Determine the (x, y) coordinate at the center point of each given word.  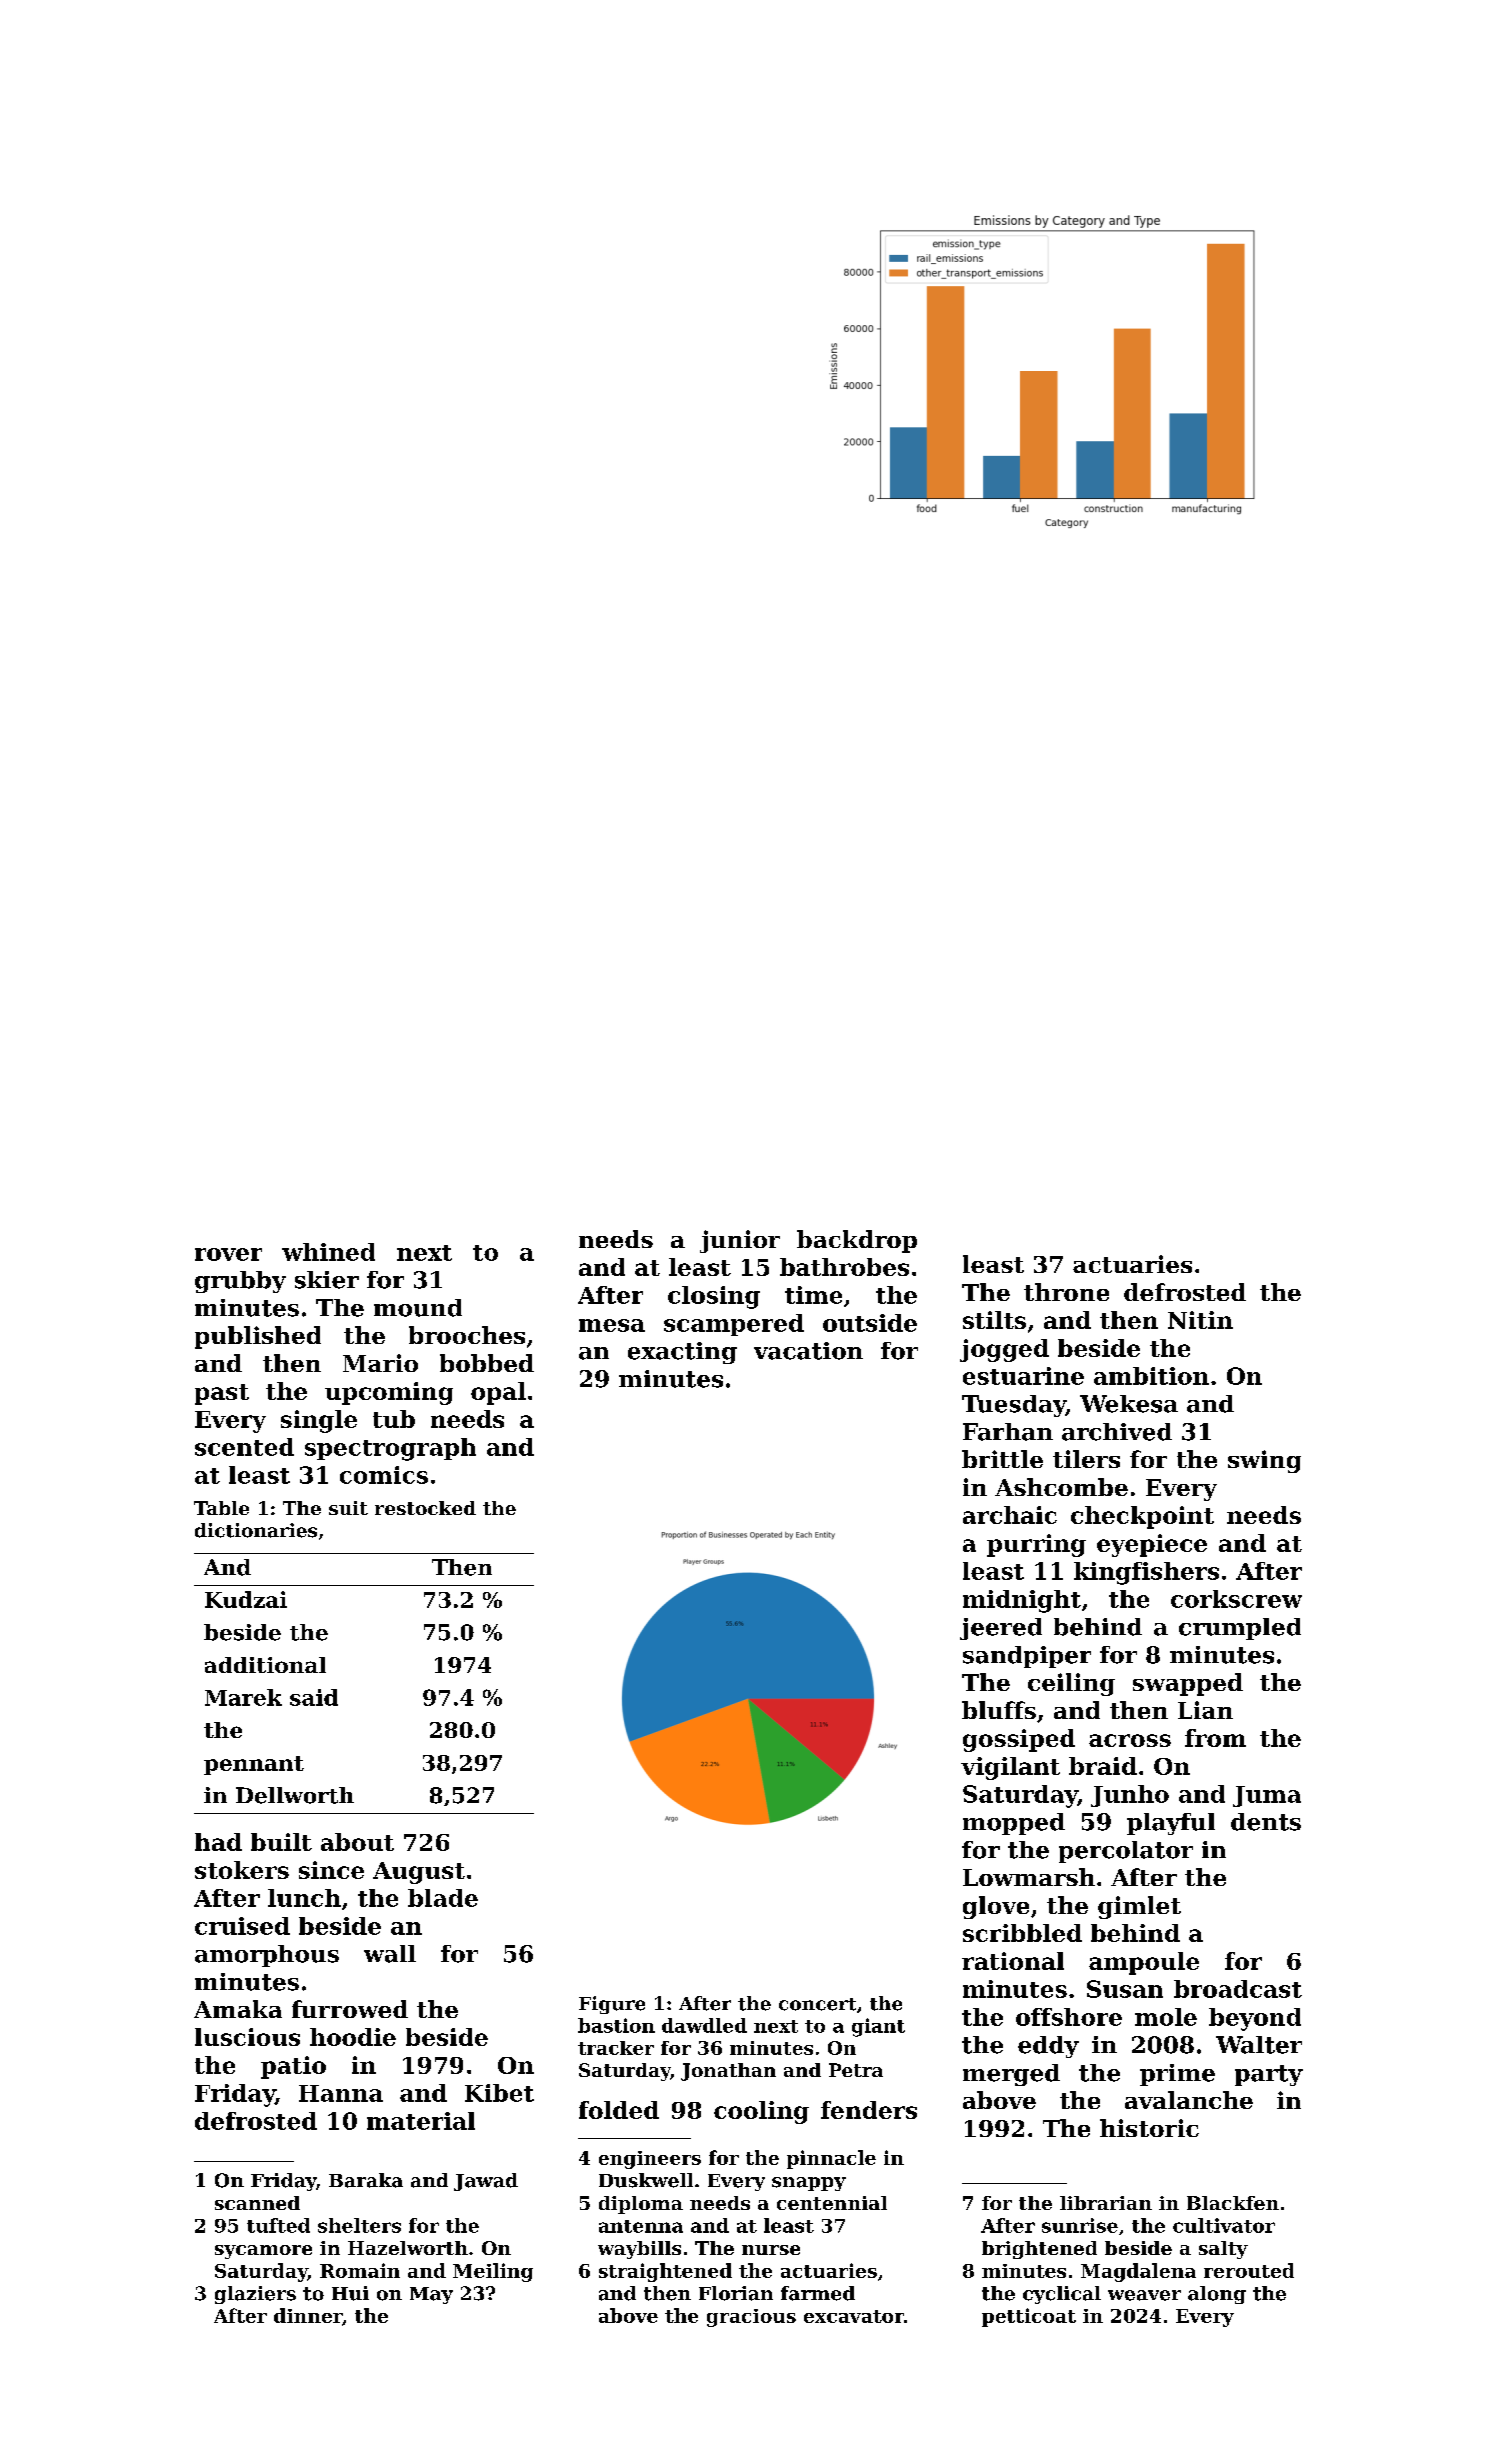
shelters (359, 2225)
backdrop (857, 1241)
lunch (304, 1898)
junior (740, 1241)
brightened (1039, 2250)
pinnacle (831, 2159)
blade (443, 1898)
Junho (1130, 1796)
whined (328, 1252)
